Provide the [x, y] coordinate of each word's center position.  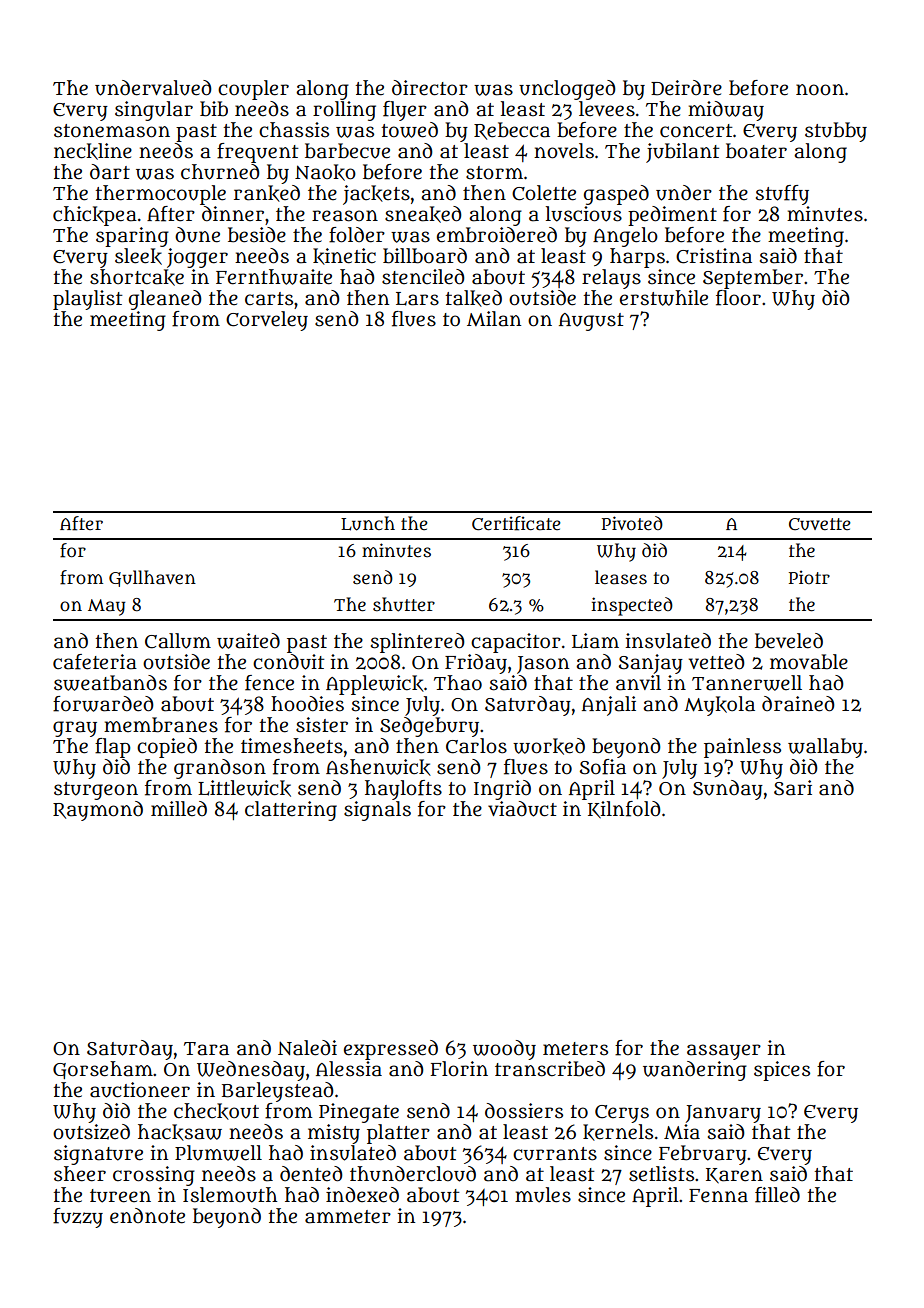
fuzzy [78, 1218]
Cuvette [820, 524]
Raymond [98, 811]
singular [154, 111]
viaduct [522, 809]
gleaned [165, 300]
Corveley [267, 321]
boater [756, 151]
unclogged [567, 90]
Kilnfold [624, 810]
